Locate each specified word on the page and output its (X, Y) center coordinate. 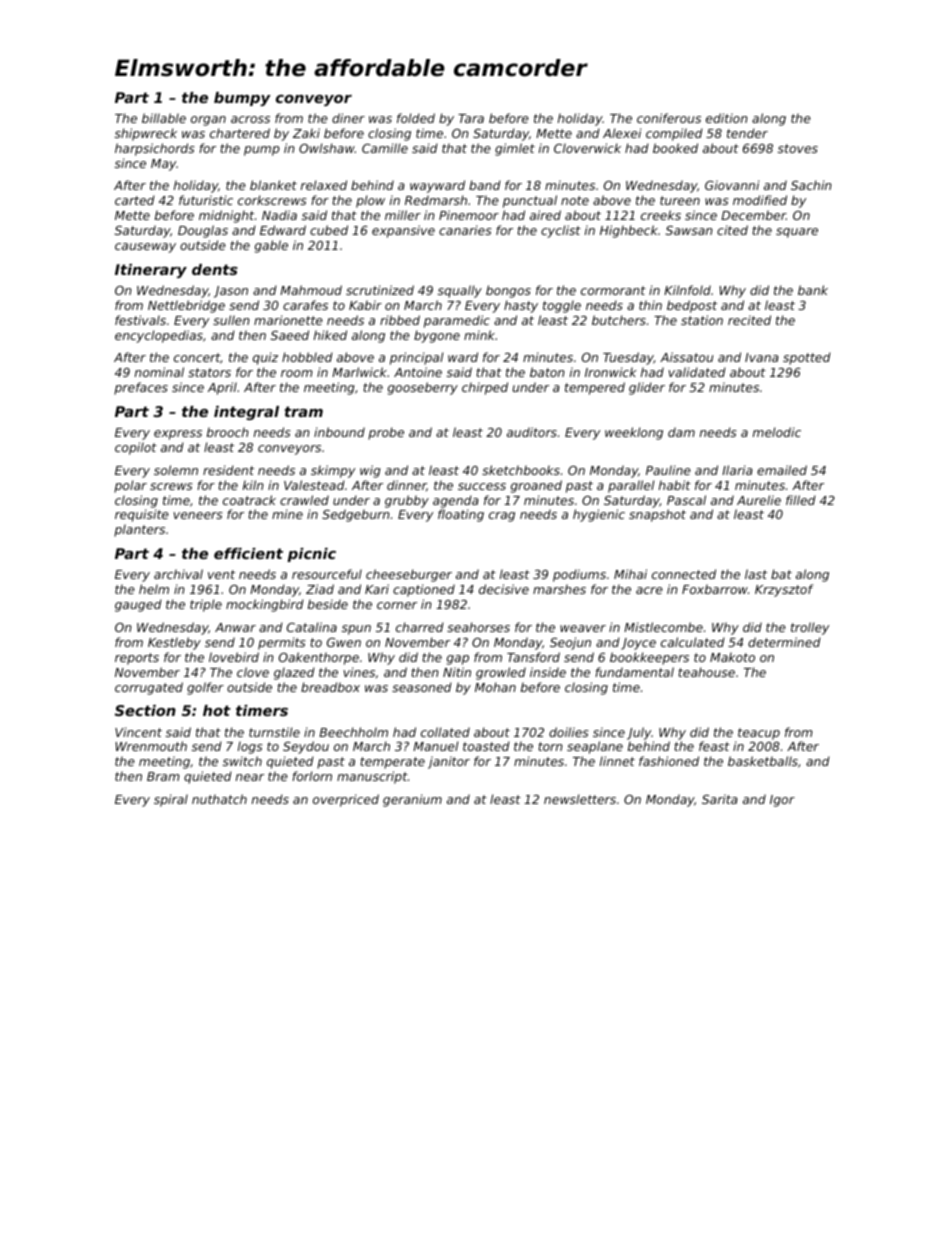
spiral (171, 800)
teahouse (706, 672)
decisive (504, 589)
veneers (198, 515)
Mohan (495, 687)
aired (545, 215)
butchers (619, 320)
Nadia (279, 215)
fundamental (634, 672)
